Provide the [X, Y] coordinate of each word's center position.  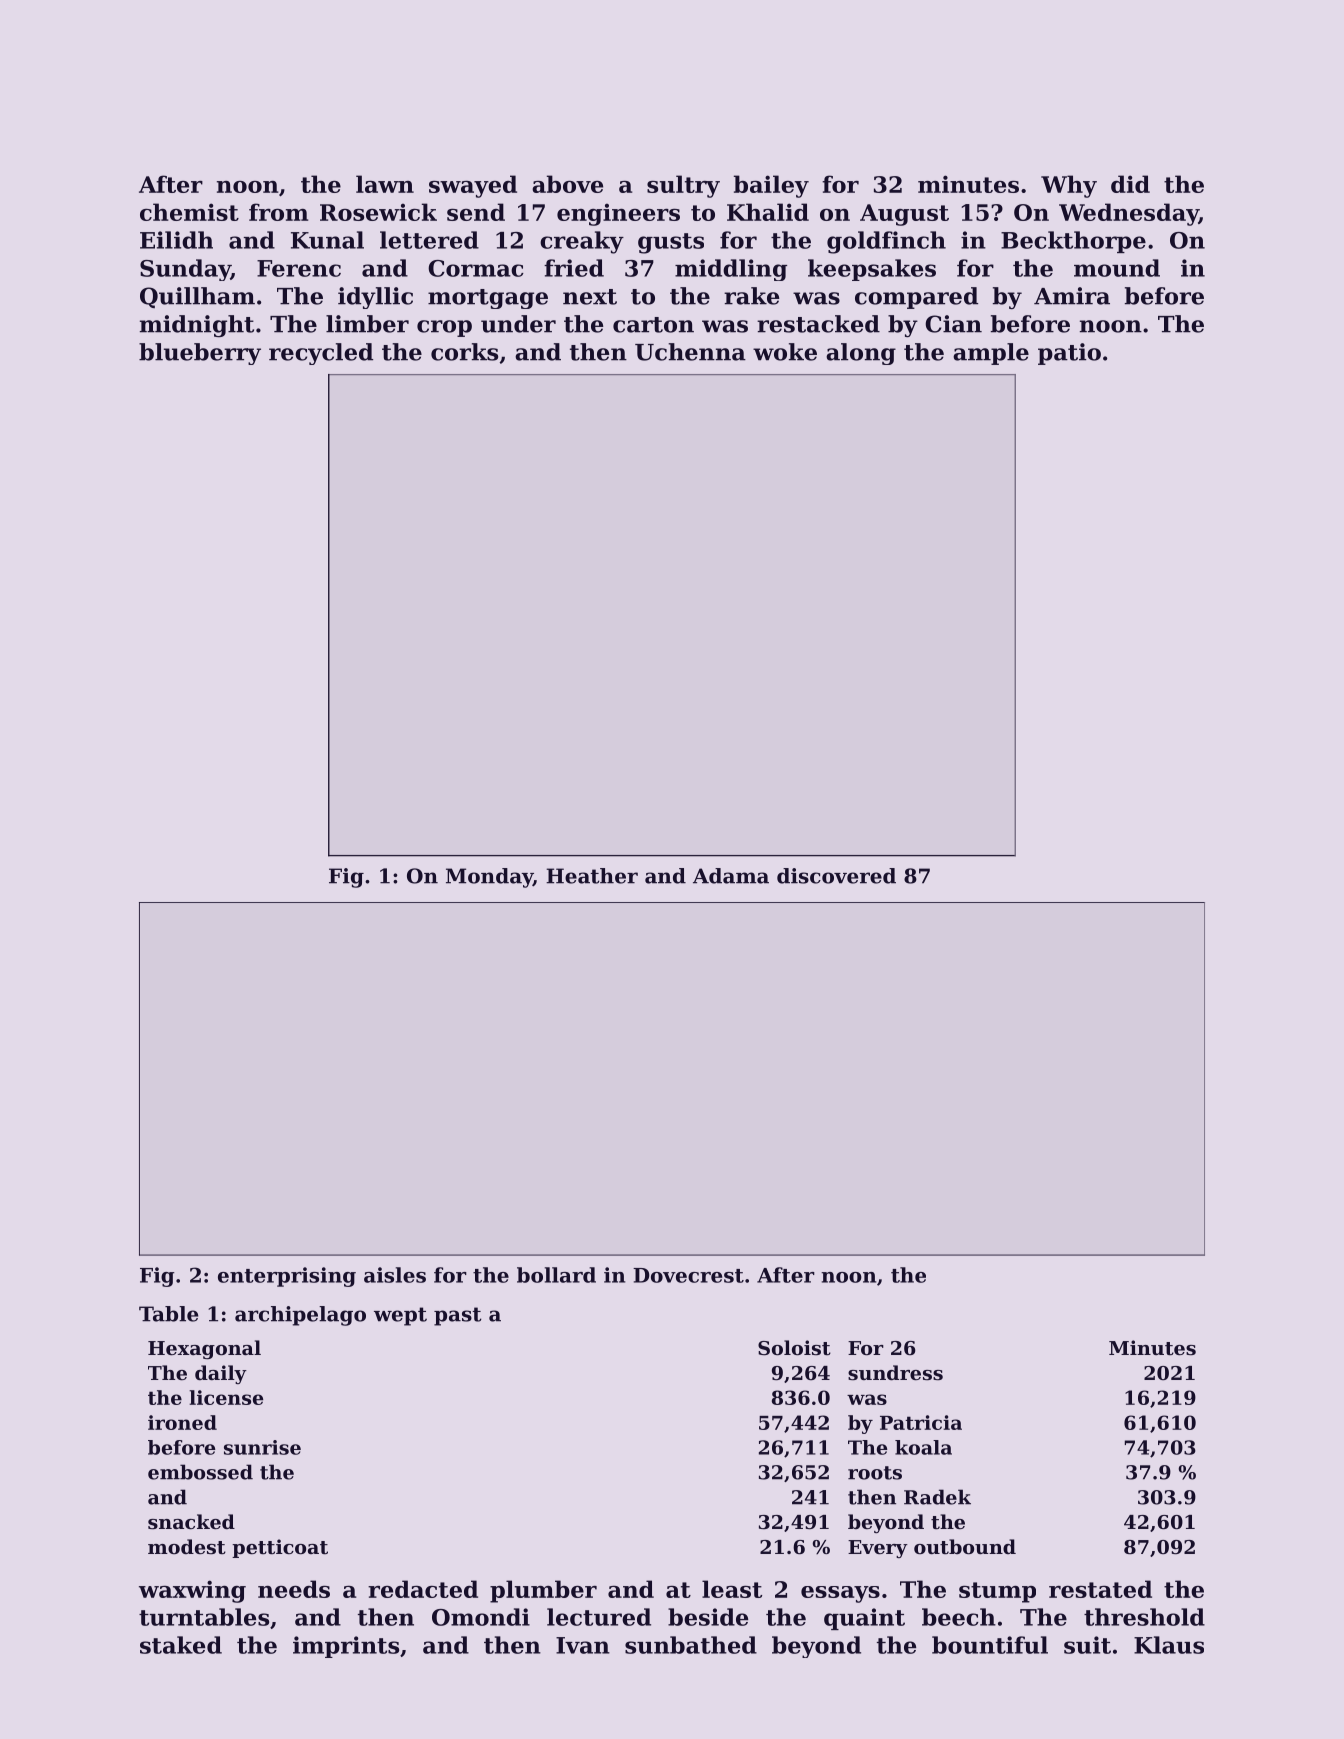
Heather [592, 876]
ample [991, 354]
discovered [836, 876]
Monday [489, 878]
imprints [346, 1647]
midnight [197, 326]
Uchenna [690, 352]
